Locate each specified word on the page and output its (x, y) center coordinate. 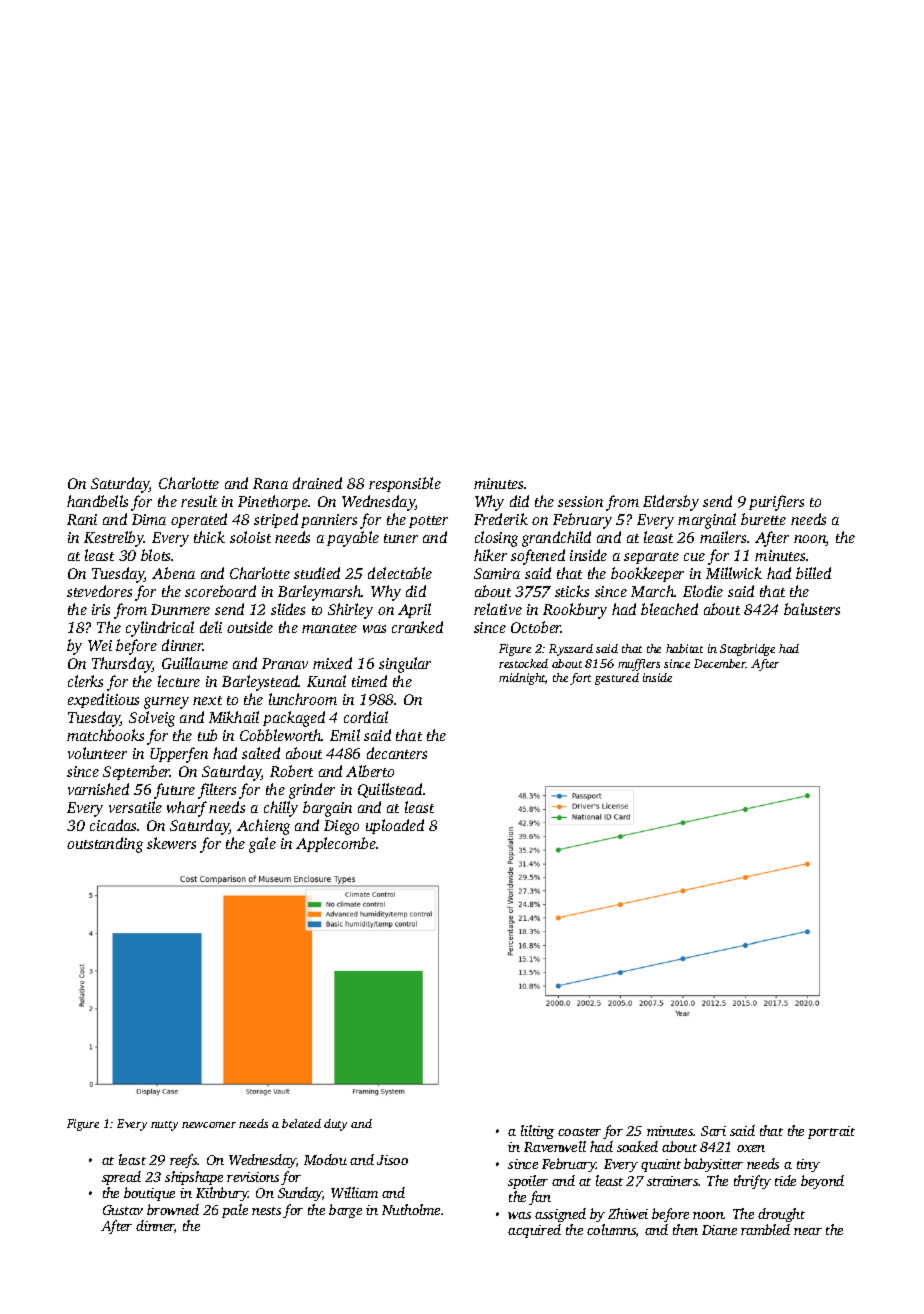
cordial (366, 717)
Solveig (152, 719)
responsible (405, 484)
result (199, 501)
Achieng (263, 827)
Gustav (123, 1210)
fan (540, 1198)
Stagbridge (747, 650)
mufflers (639, 665)
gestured (617, 679)
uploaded (395, 826)
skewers (171, 843)
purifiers (776, 503)
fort (580, 679)
